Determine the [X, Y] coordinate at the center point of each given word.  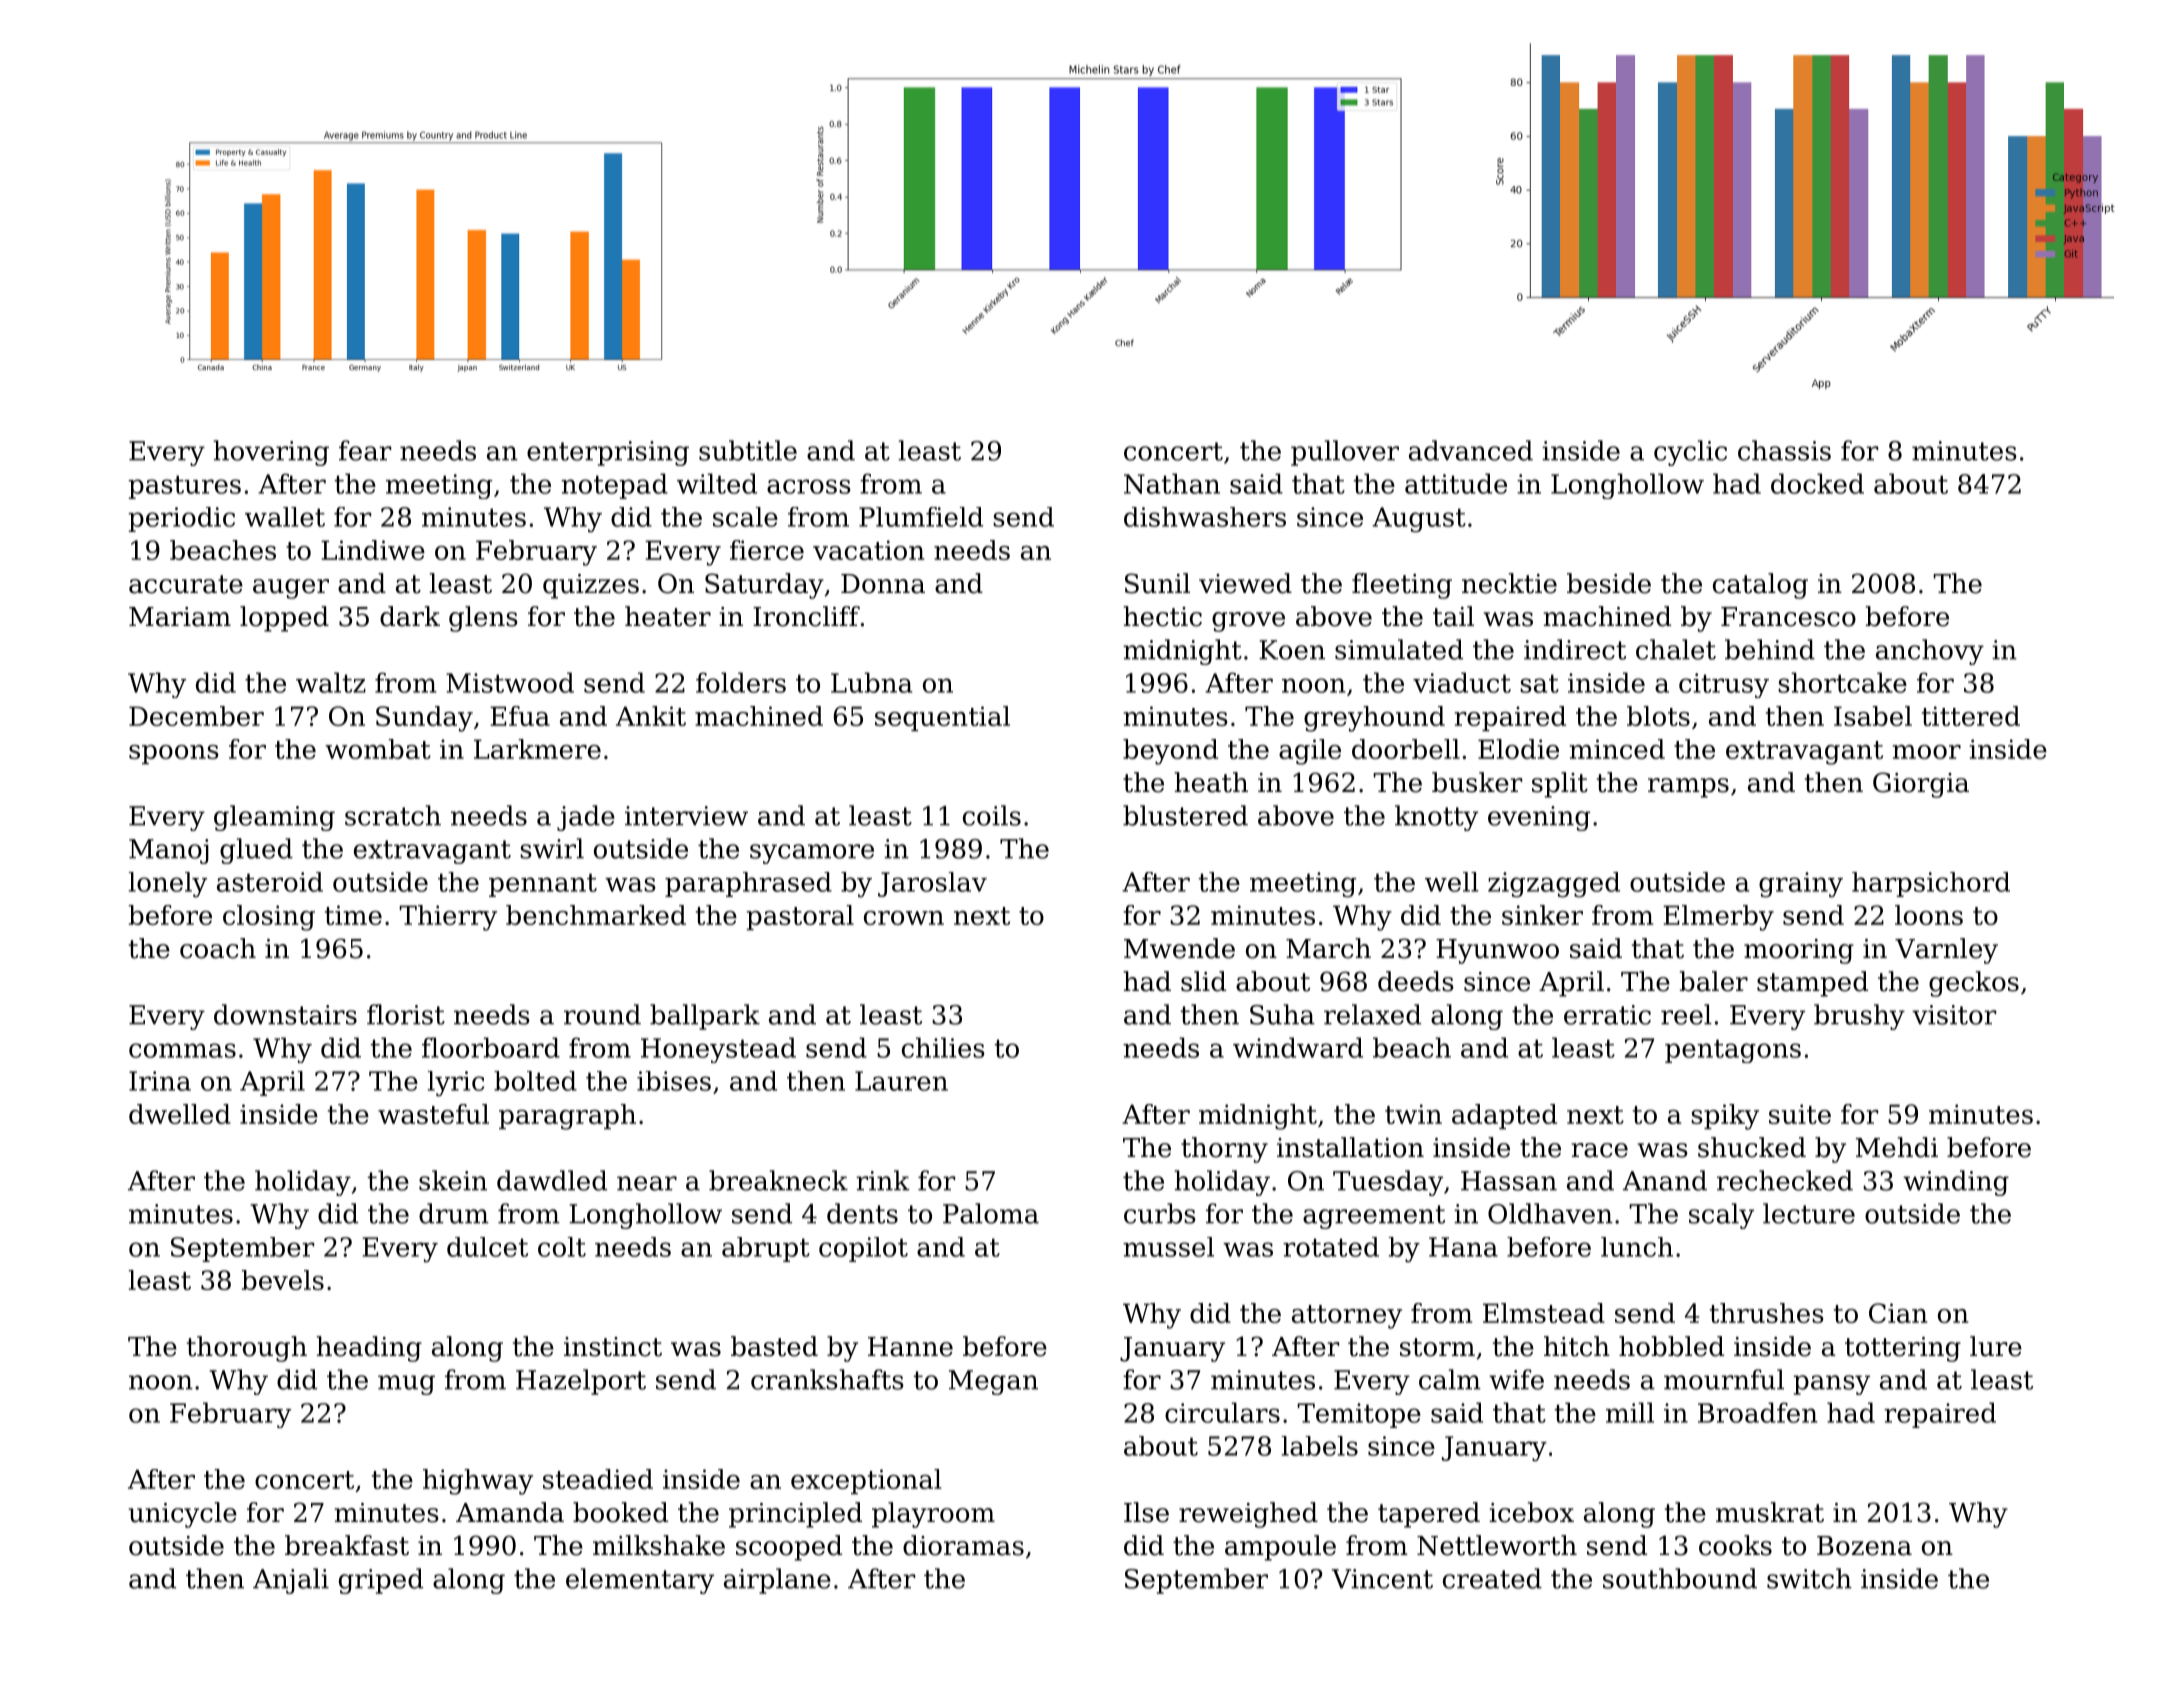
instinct [613, 1347]
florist [406, 1014]
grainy [1801, 885]
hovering [271, 453]
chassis [1784, 450]
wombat [378, 749]
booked [620, 1512]
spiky [1725, 1117]
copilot [863, 1249]
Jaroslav [932, 884]
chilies [943, 1047]
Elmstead [1544, 1313]
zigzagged [1554, 885]
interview [686, 816]
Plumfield [921, 517]
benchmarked [596, 915]
